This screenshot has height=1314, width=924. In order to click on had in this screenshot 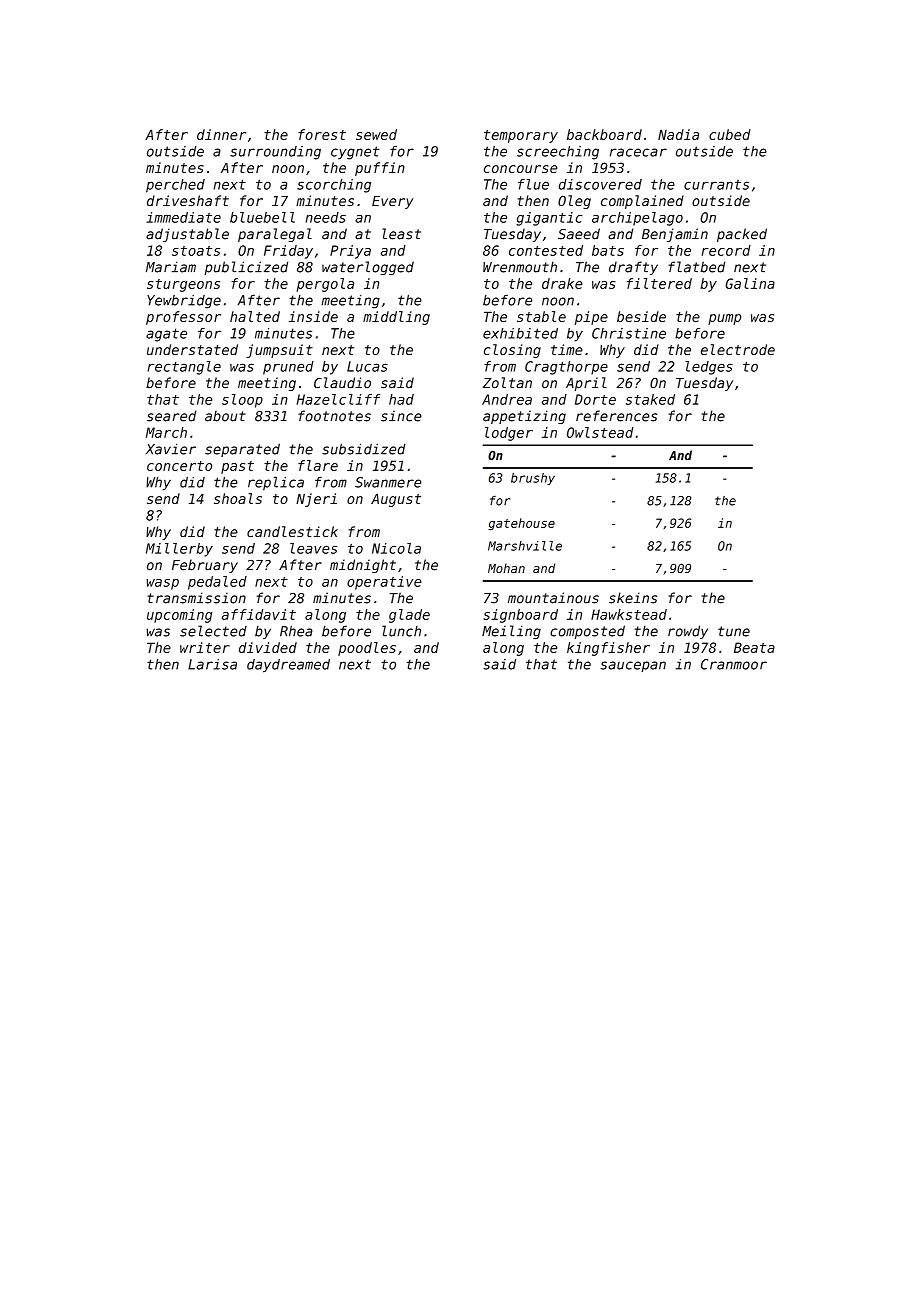, I will do `click(401, 399)`.
